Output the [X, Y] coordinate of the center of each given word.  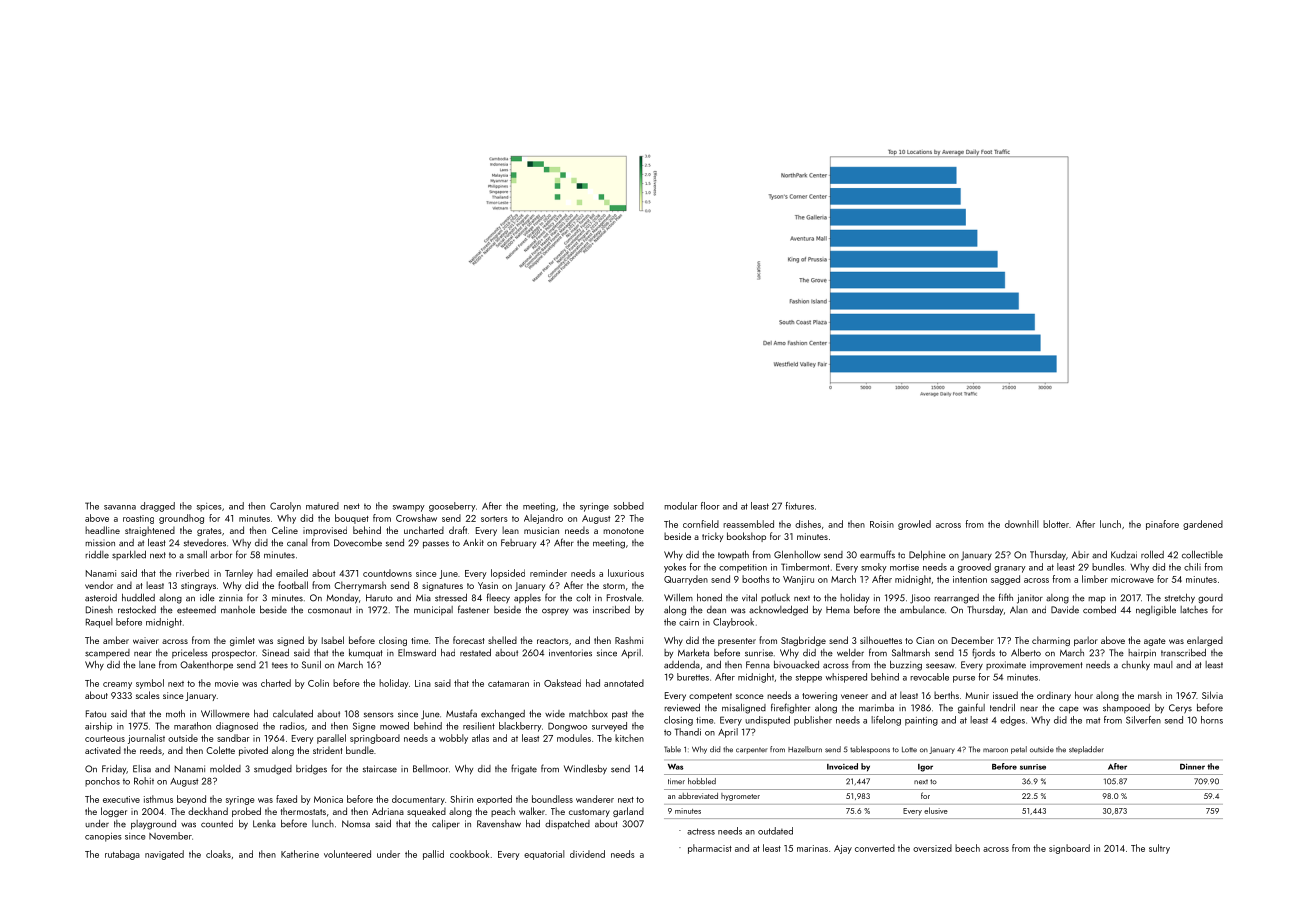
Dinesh [99, 610]
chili [1192, 567]
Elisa [142, 769]
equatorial [544, 855]
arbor [221, 555]
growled [914, 525]
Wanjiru [798, 580]
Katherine [300, 854]
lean [510, 530]
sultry [1159, 849]
